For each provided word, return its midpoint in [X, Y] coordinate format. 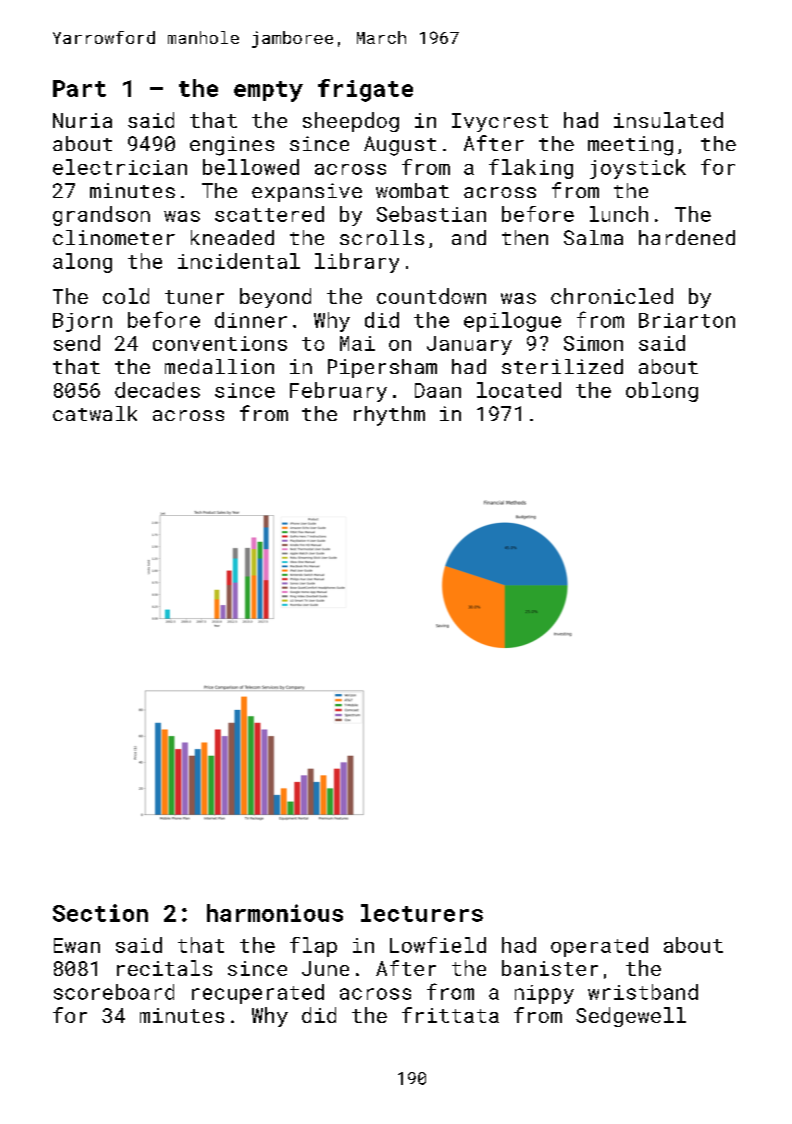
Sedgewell [631, 1017]
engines [232, 146]
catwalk [95, 413]
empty [268, 91]
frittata [450, 1015]
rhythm [389, 416]
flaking [531, 169]
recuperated [258, 994]
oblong [662, 392]
